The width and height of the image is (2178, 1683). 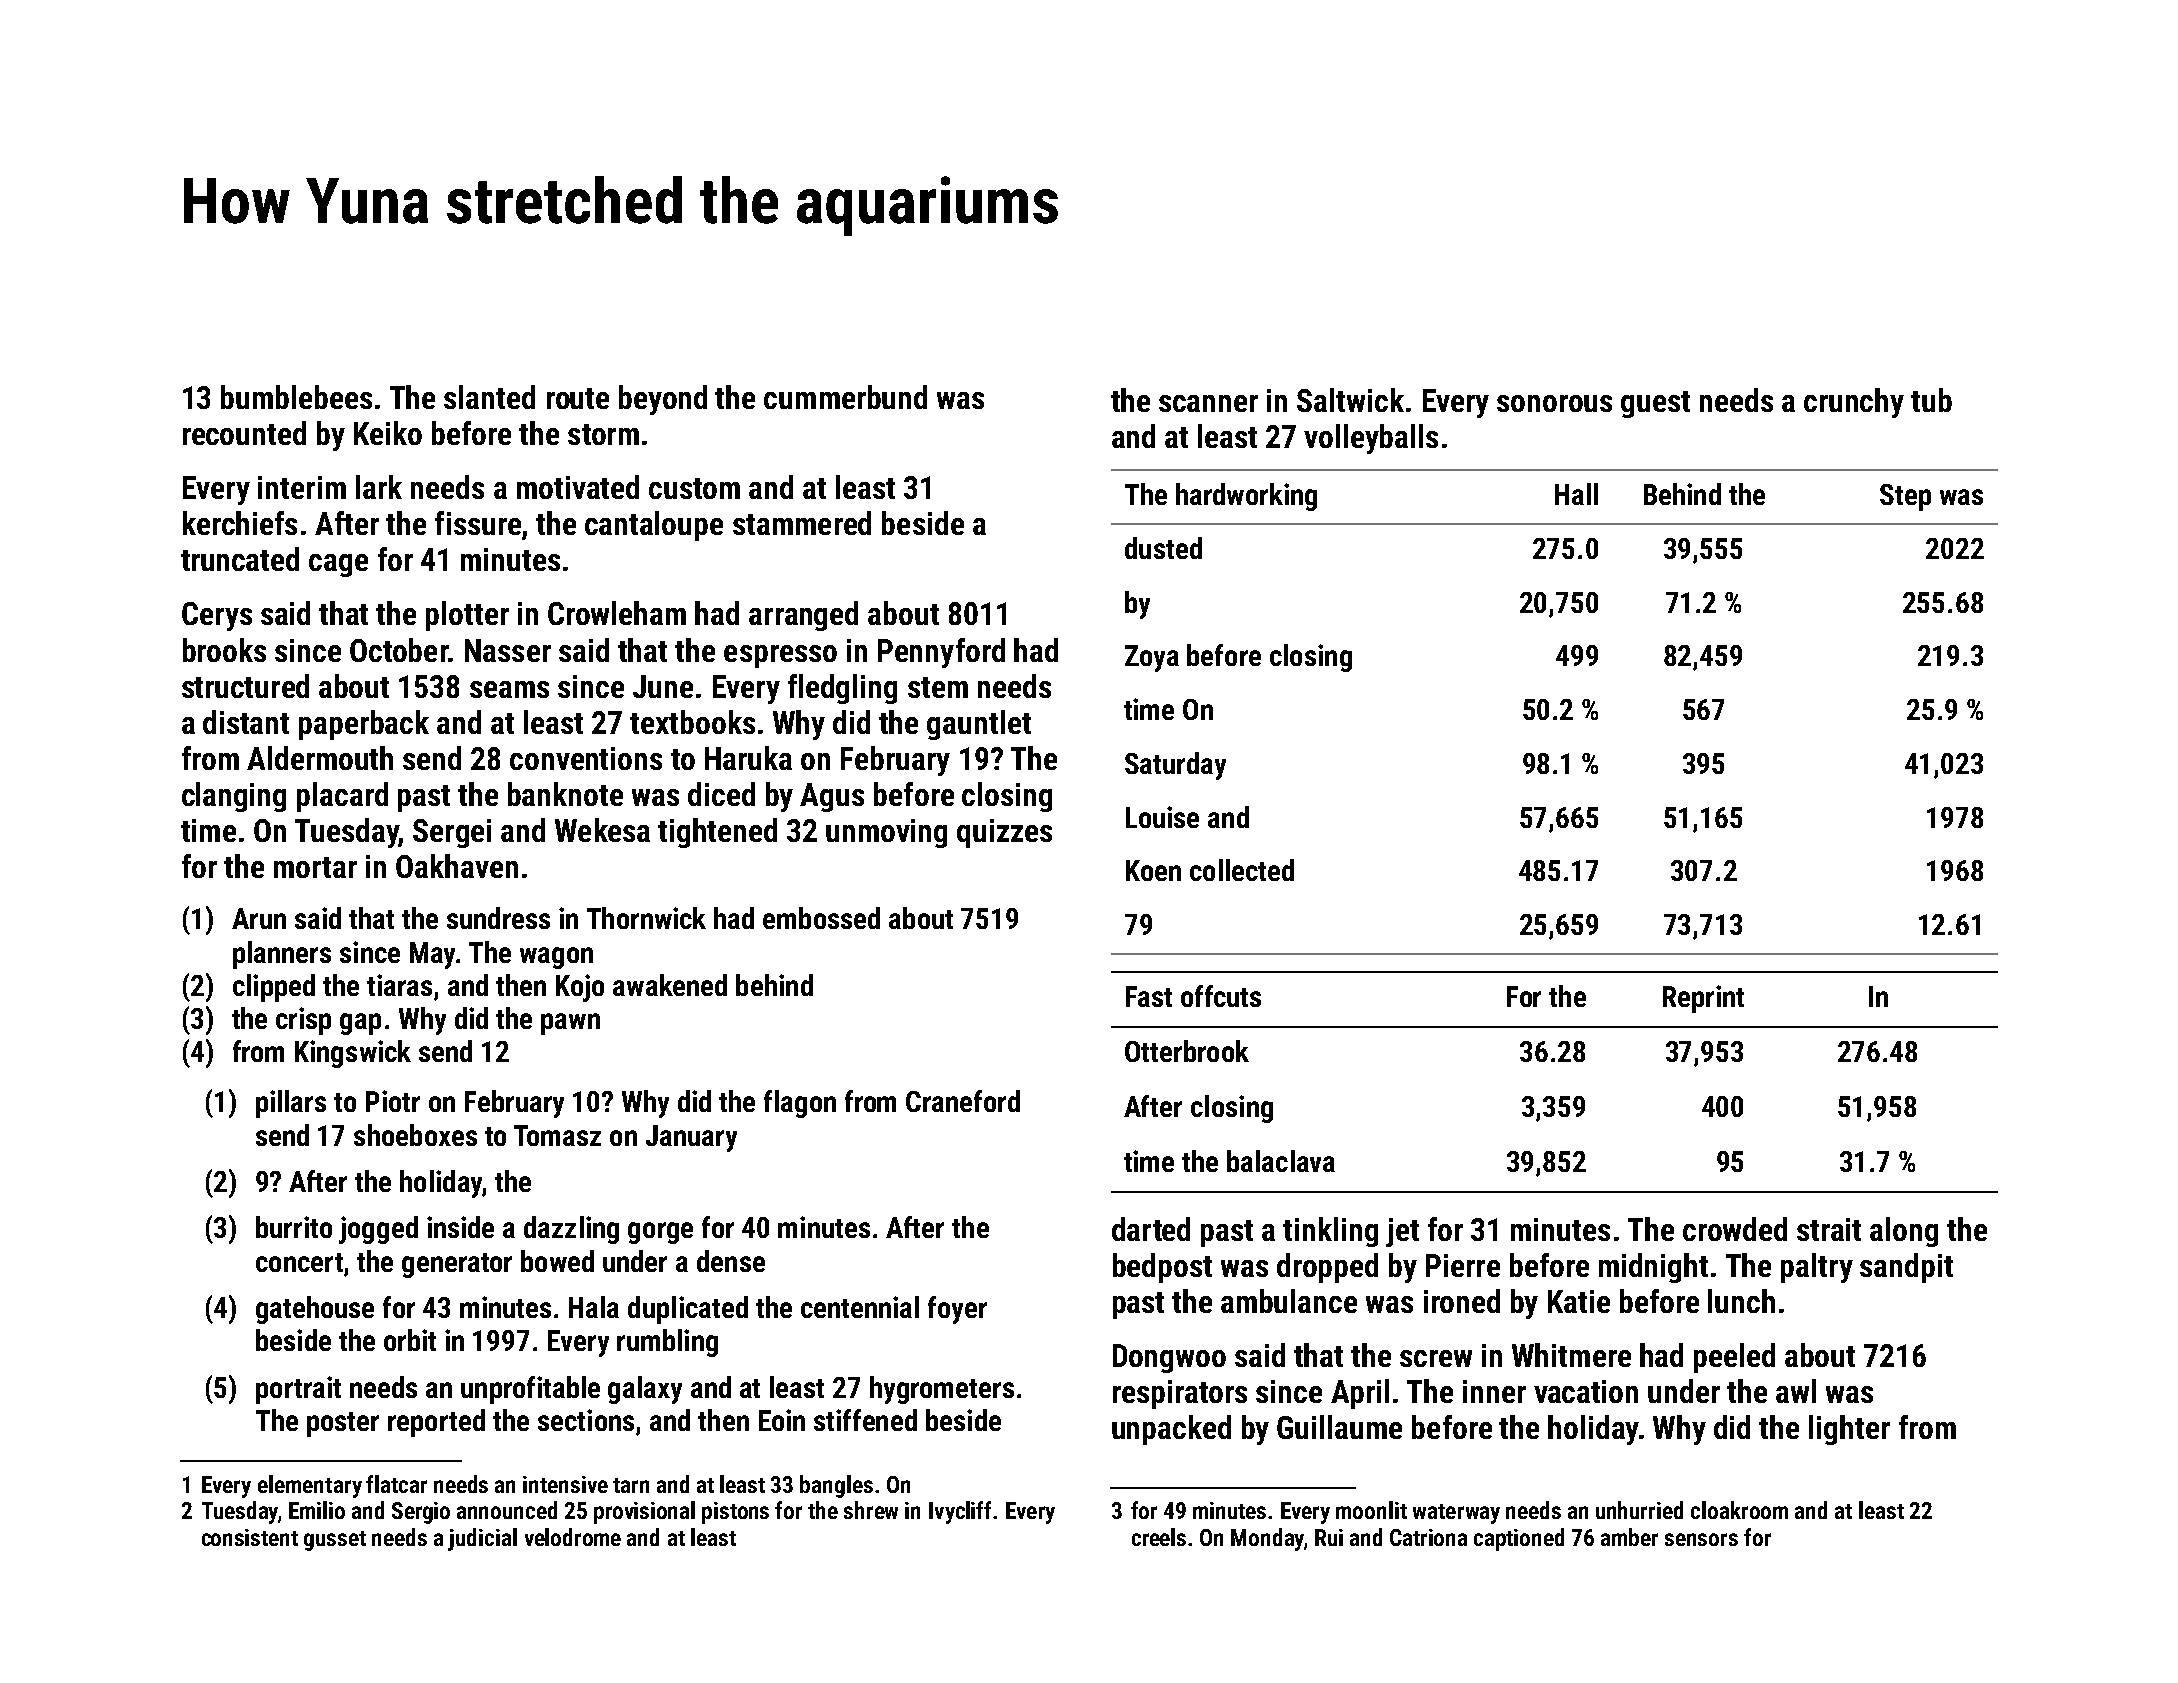 I want to click on along, so click(x=1904, y=1232).
